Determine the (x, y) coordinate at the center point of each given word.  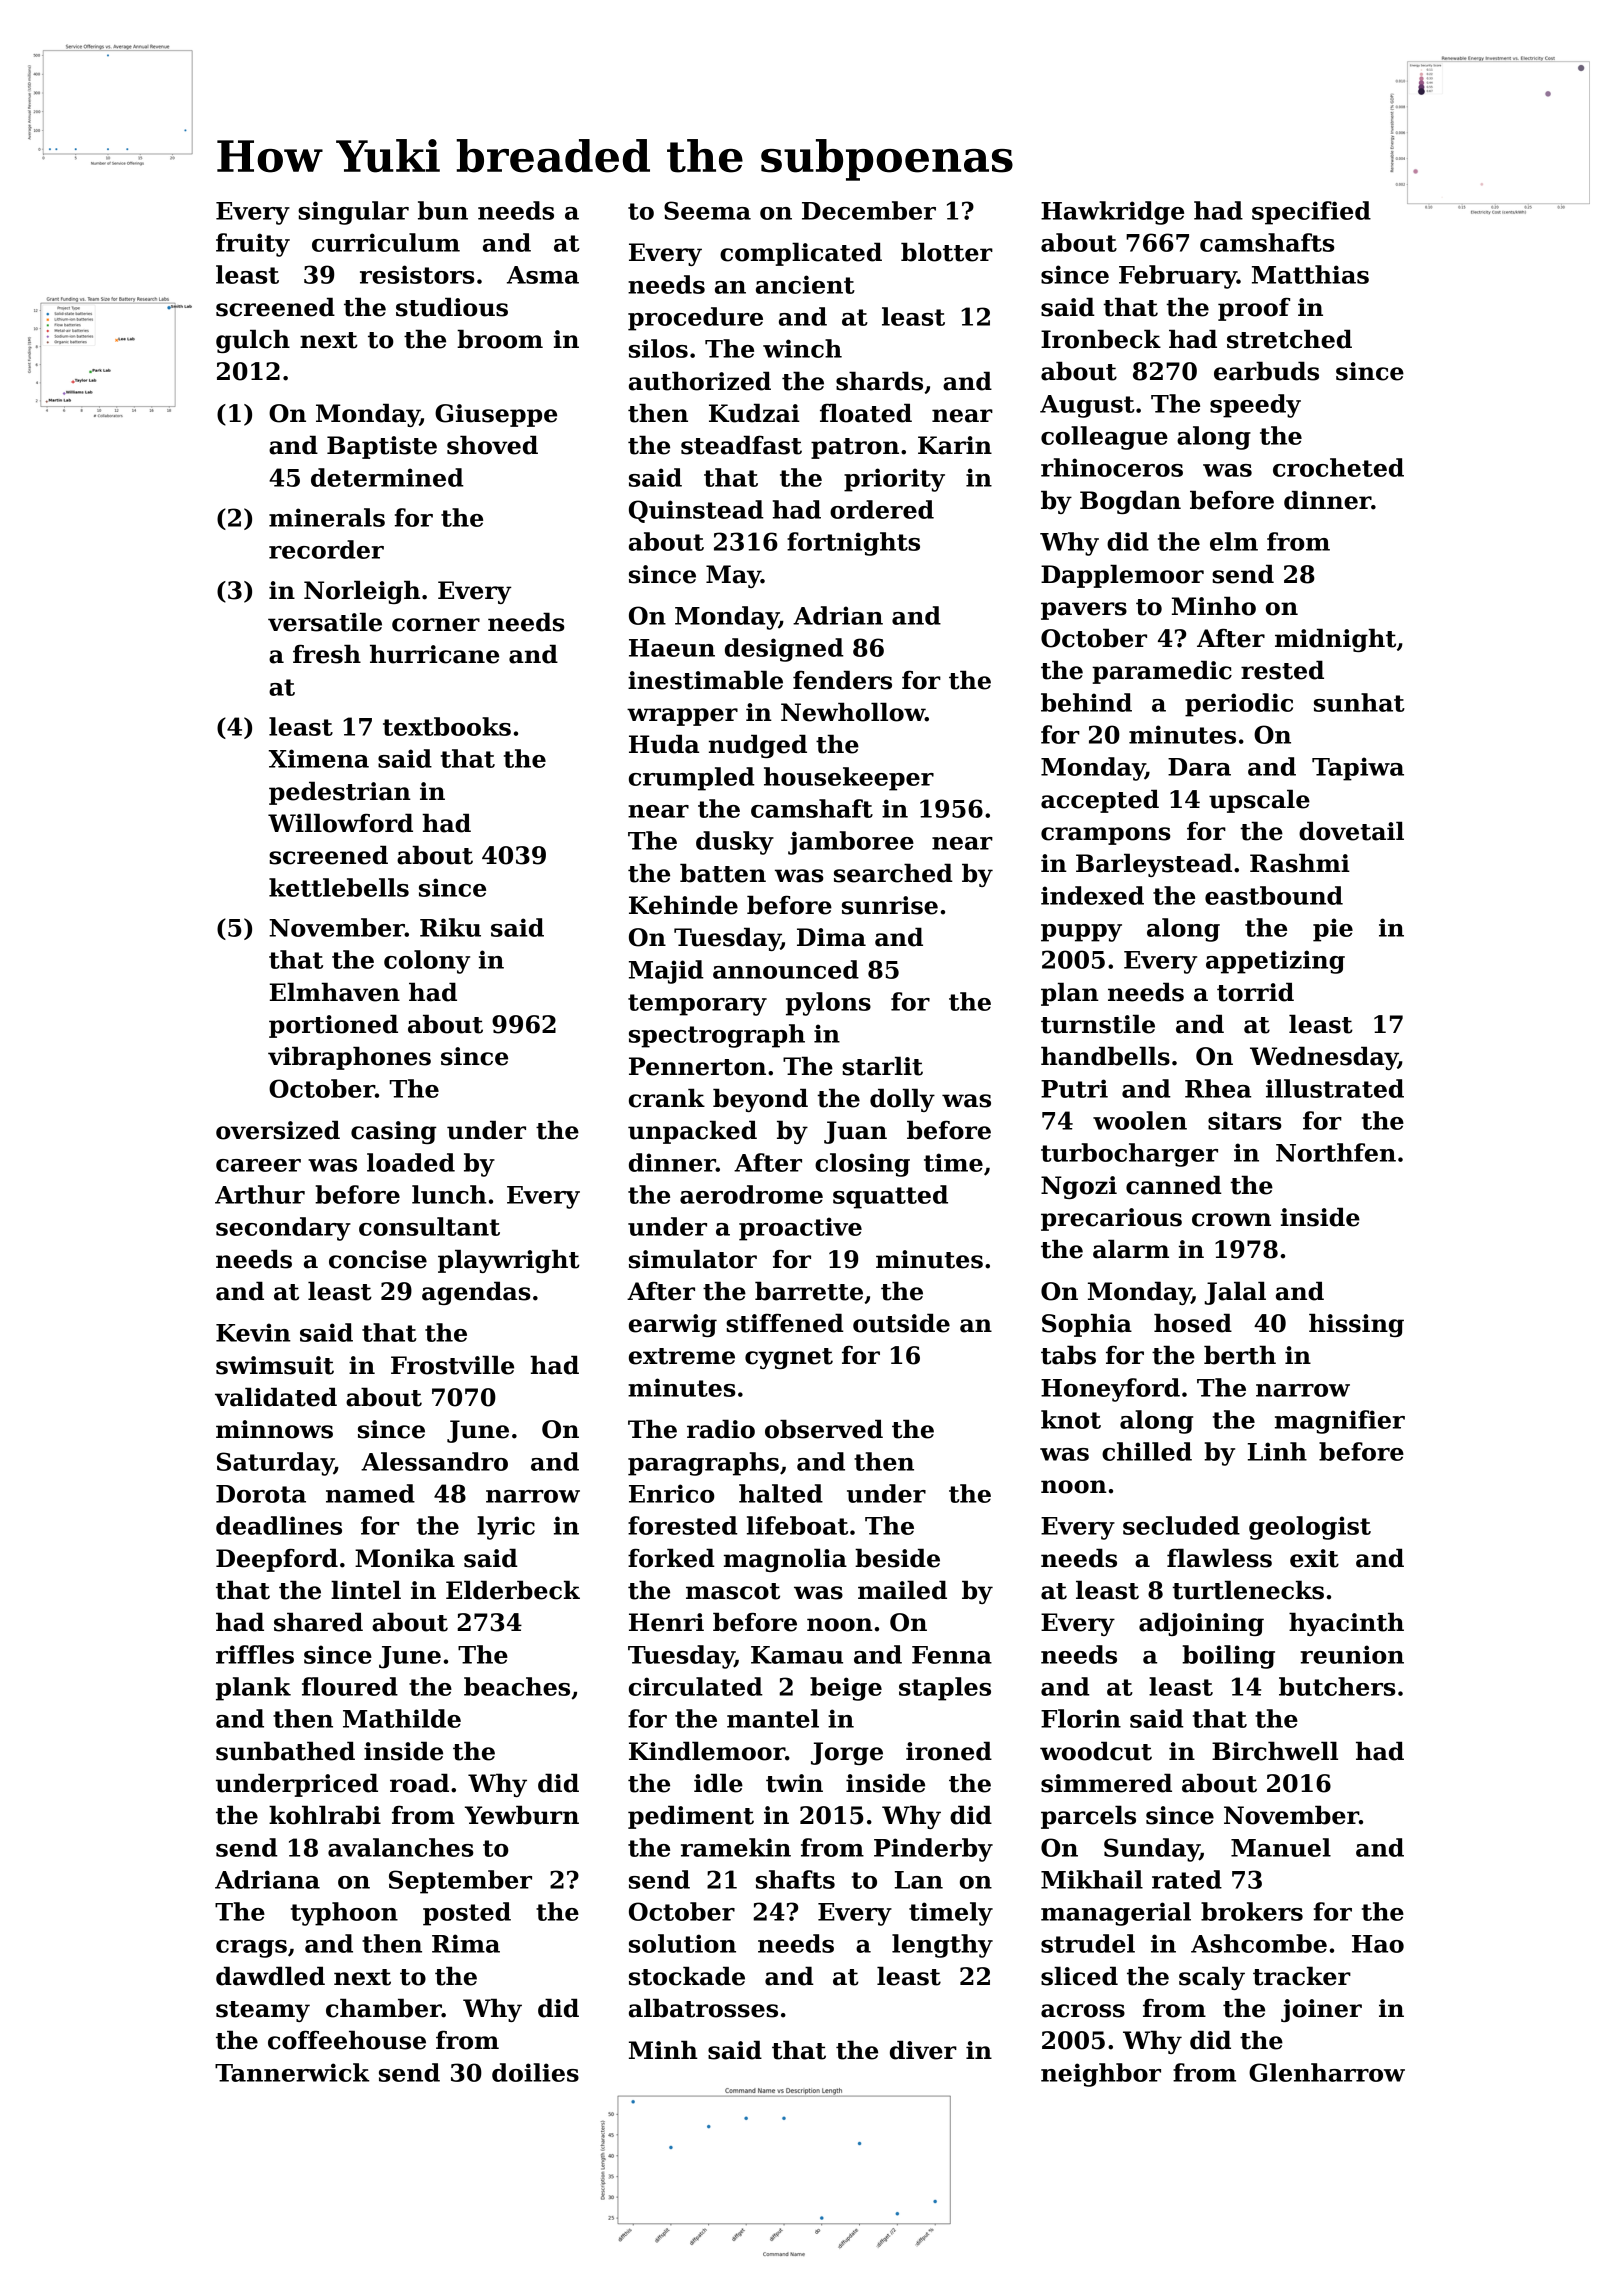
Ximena (319, 758)
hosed (1193, 1323)
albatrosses (703, 2008)
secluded (1181, 1525)
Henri (666, 1622)
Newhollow (853, 712)
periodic (1239, 705)
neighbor (1101, 2075)
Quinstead (696, 511)
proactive (800, 1229)
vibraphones (349, 1058)
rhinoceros (1112, 467)
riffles (255, 1654)
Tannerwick (292, 2072)
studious (452, 307)
